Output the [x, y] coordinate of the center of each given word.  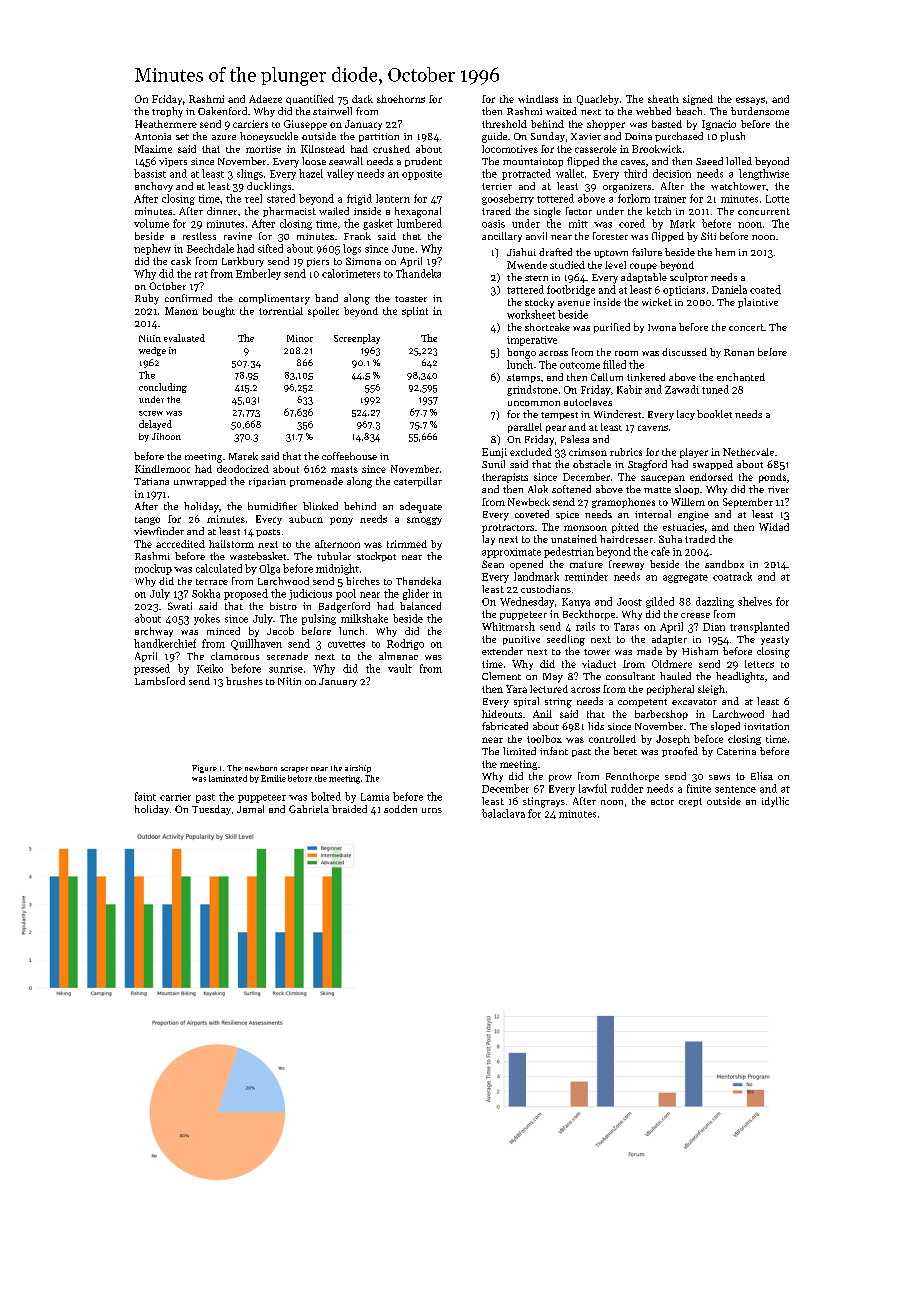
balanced [420, 606]
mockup [153, 569]
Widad [774, 527]
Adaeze [265, 99]
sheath [663, 99]
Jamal [250, 809]
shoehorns [401, 99]
